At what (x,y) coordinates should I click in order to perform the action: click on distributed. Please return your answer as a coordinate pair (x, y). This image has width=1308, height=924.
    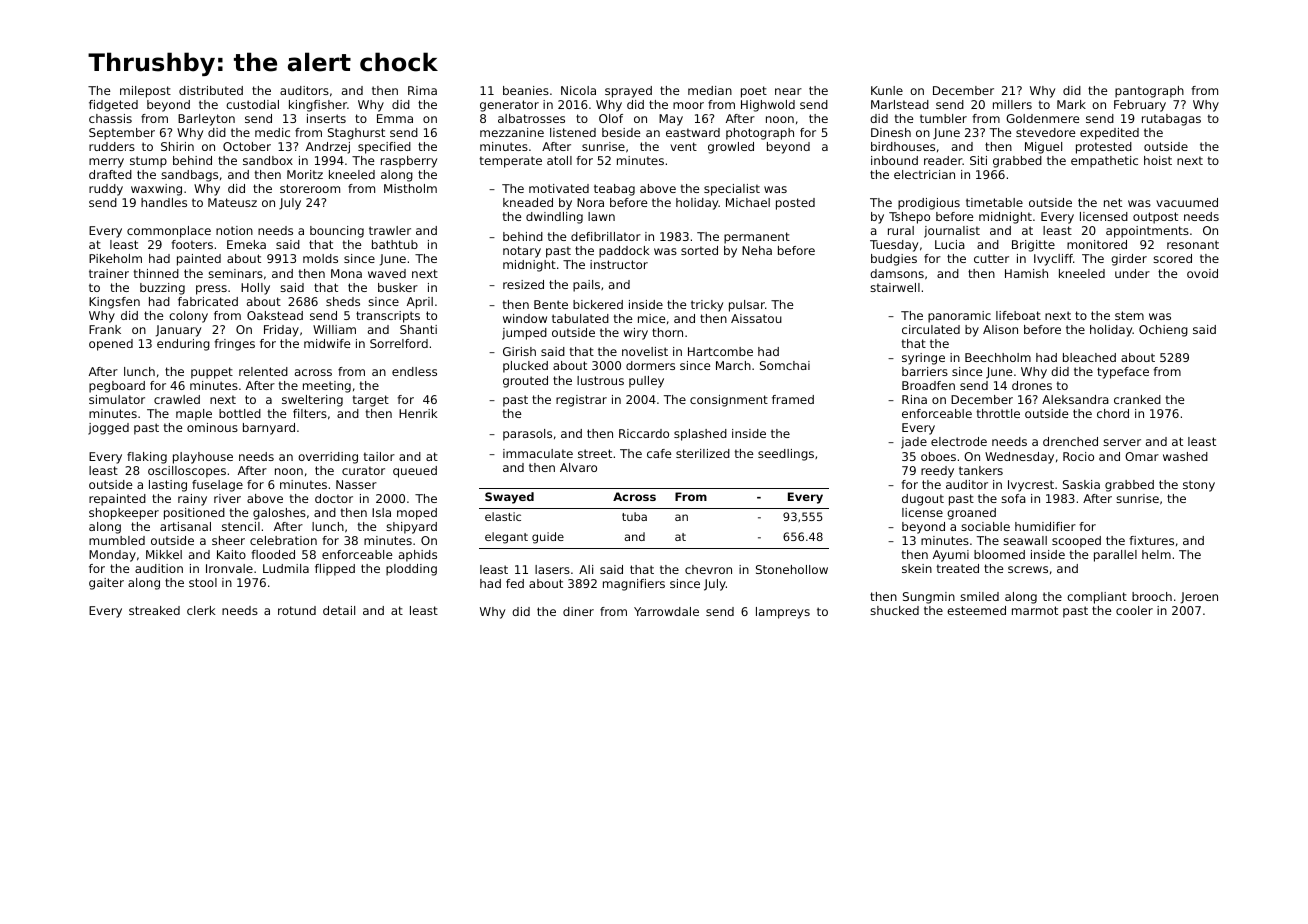
    Looking at the image, I should click on (211, 90).
